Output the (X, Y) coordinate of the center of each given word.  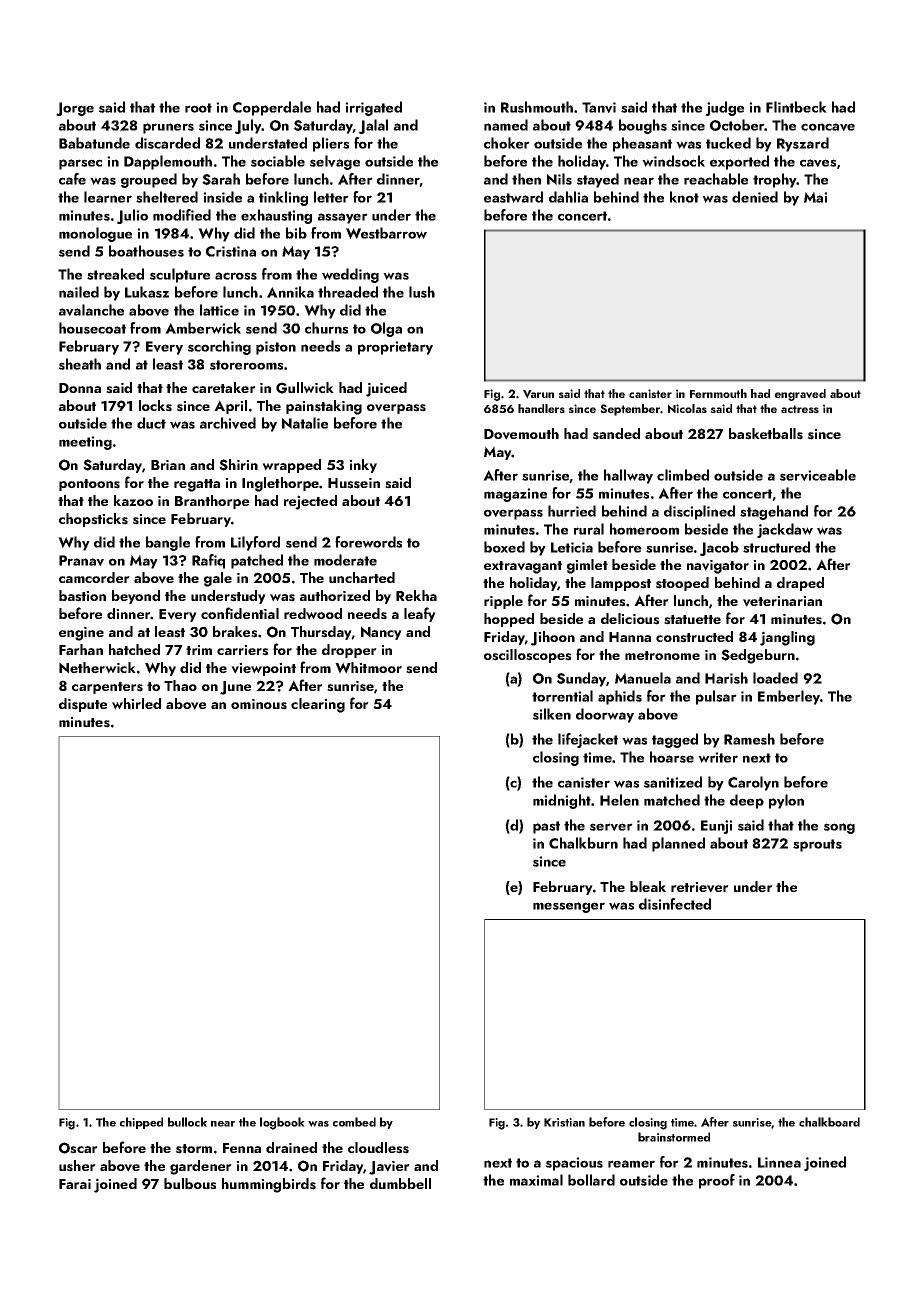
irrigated (373, 108)
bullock (187, 1122)
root (198, 108)
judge (724, 108)
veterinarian (782, 601)
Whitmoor (368, 668)
